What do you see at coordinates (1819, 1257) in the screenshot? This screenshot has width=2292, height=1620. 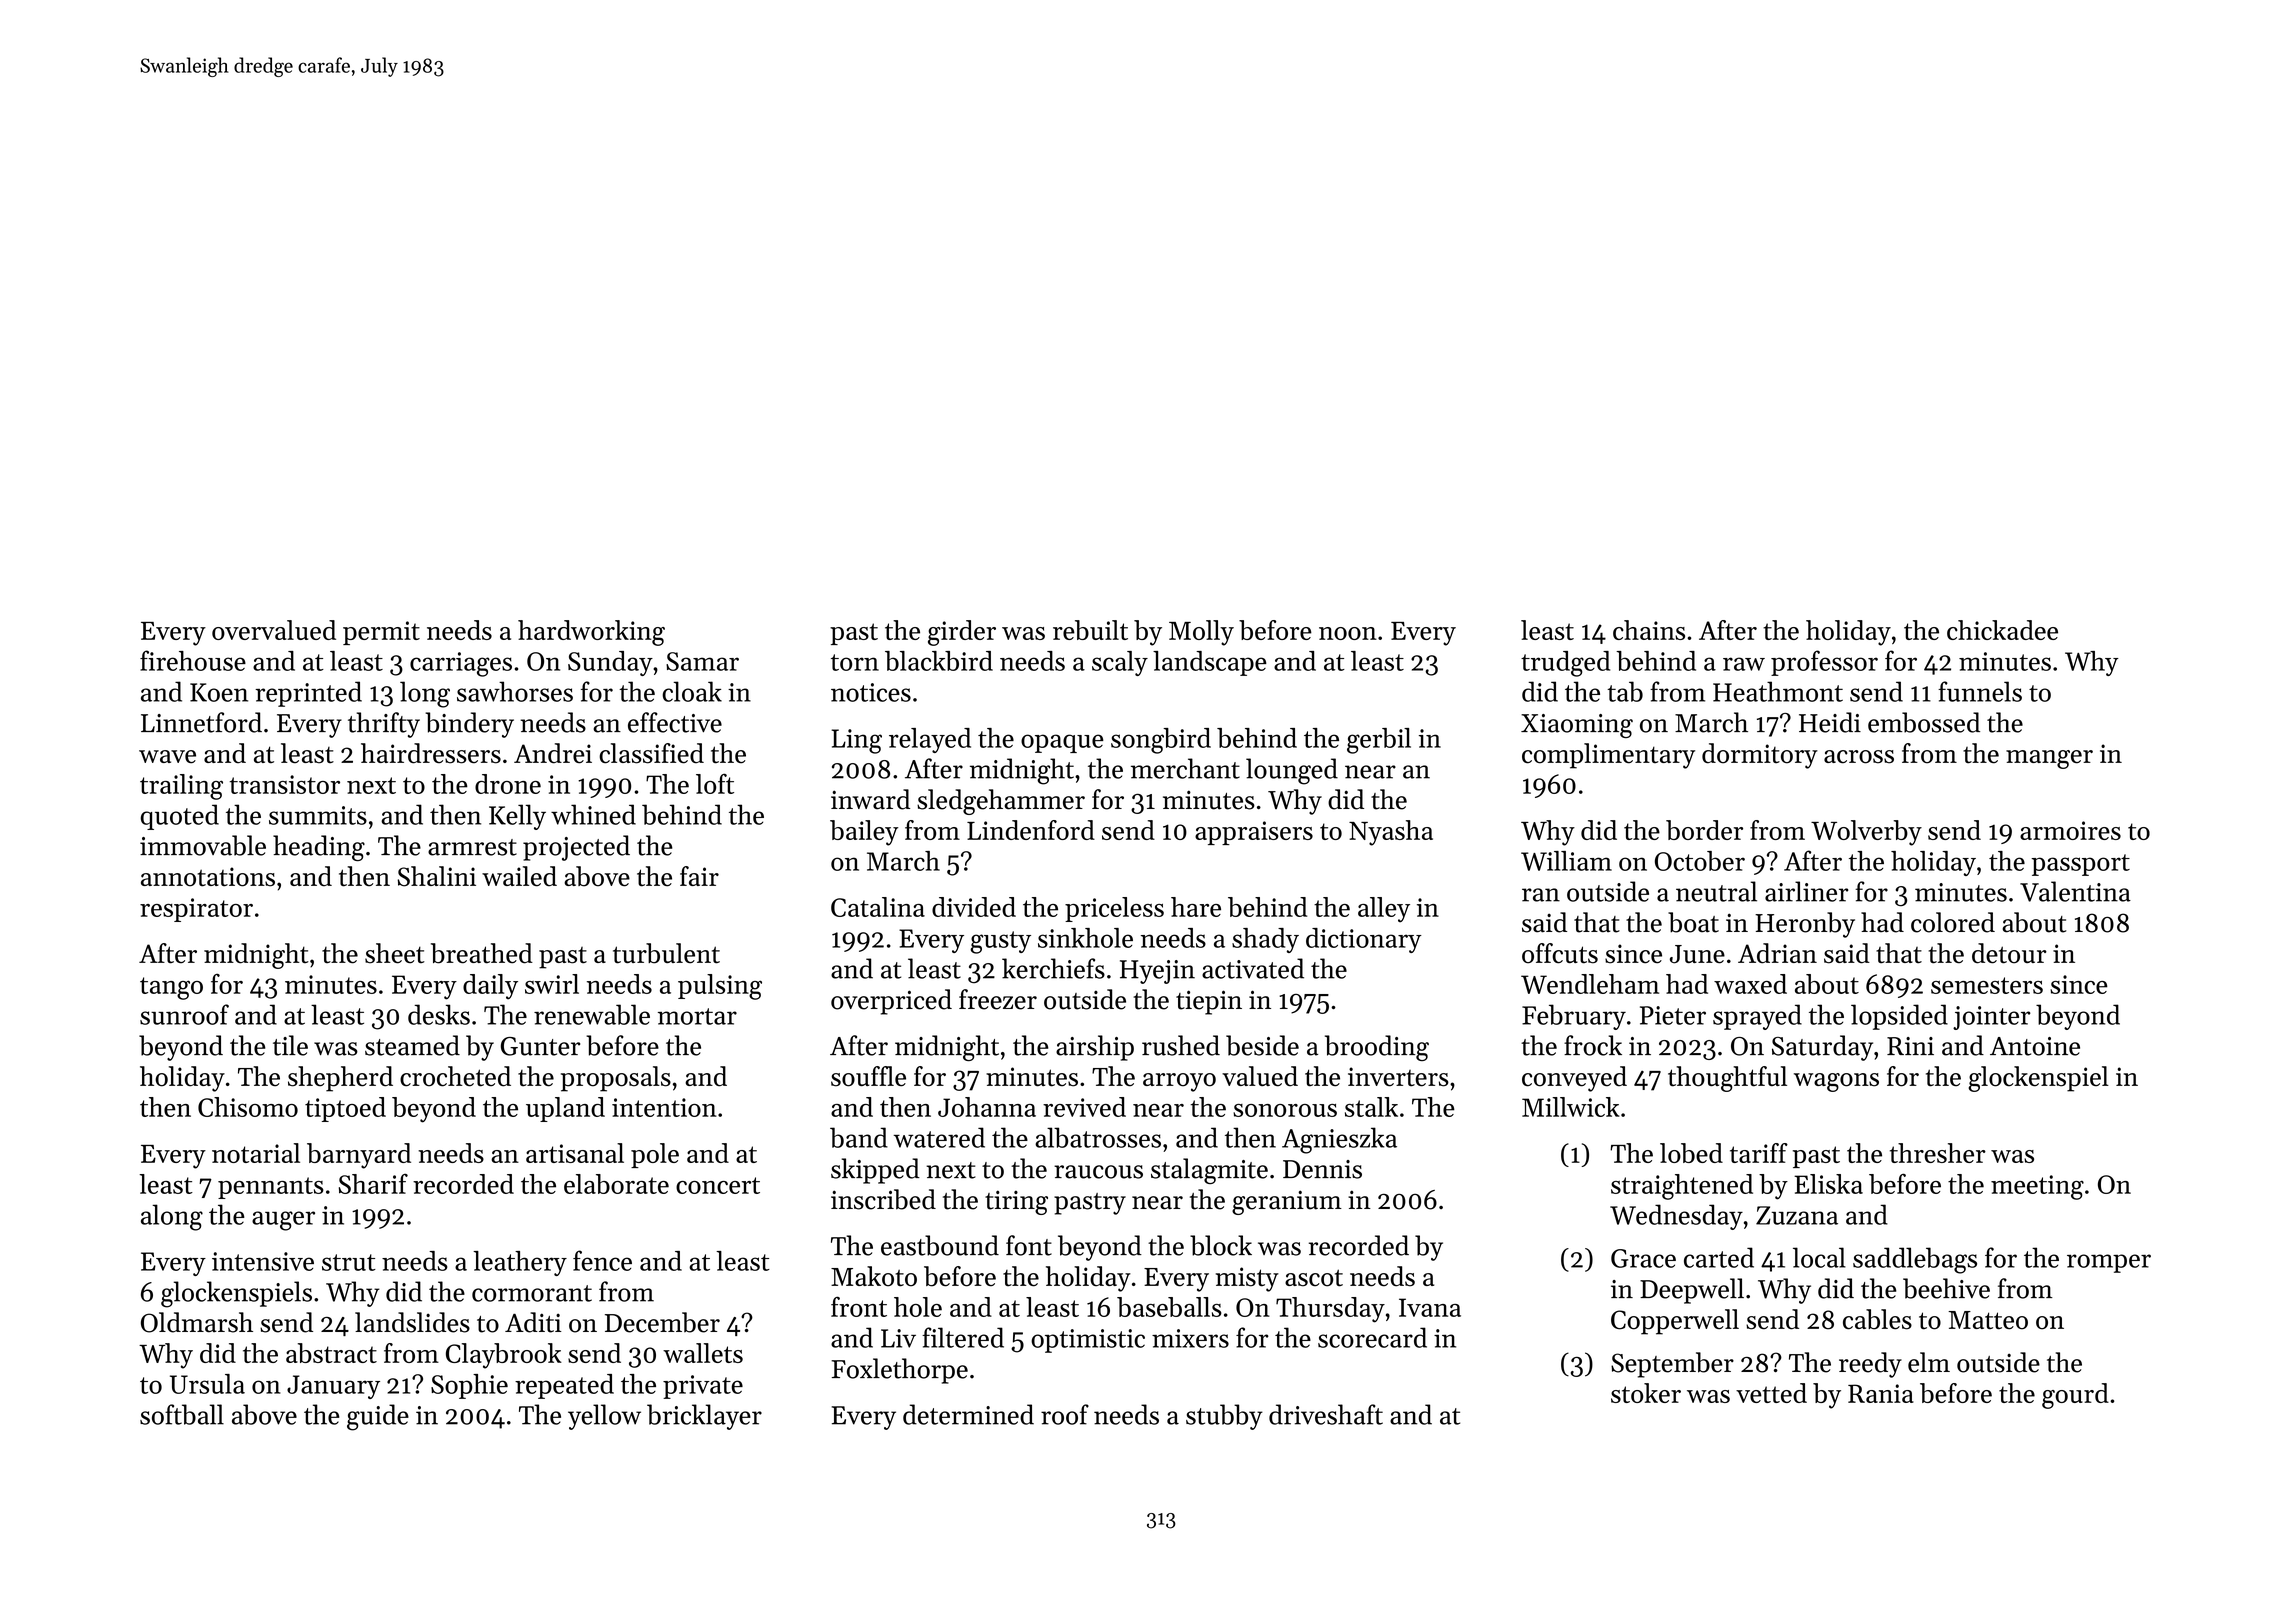 I see `local` at bounding box center [1819, 1257].
